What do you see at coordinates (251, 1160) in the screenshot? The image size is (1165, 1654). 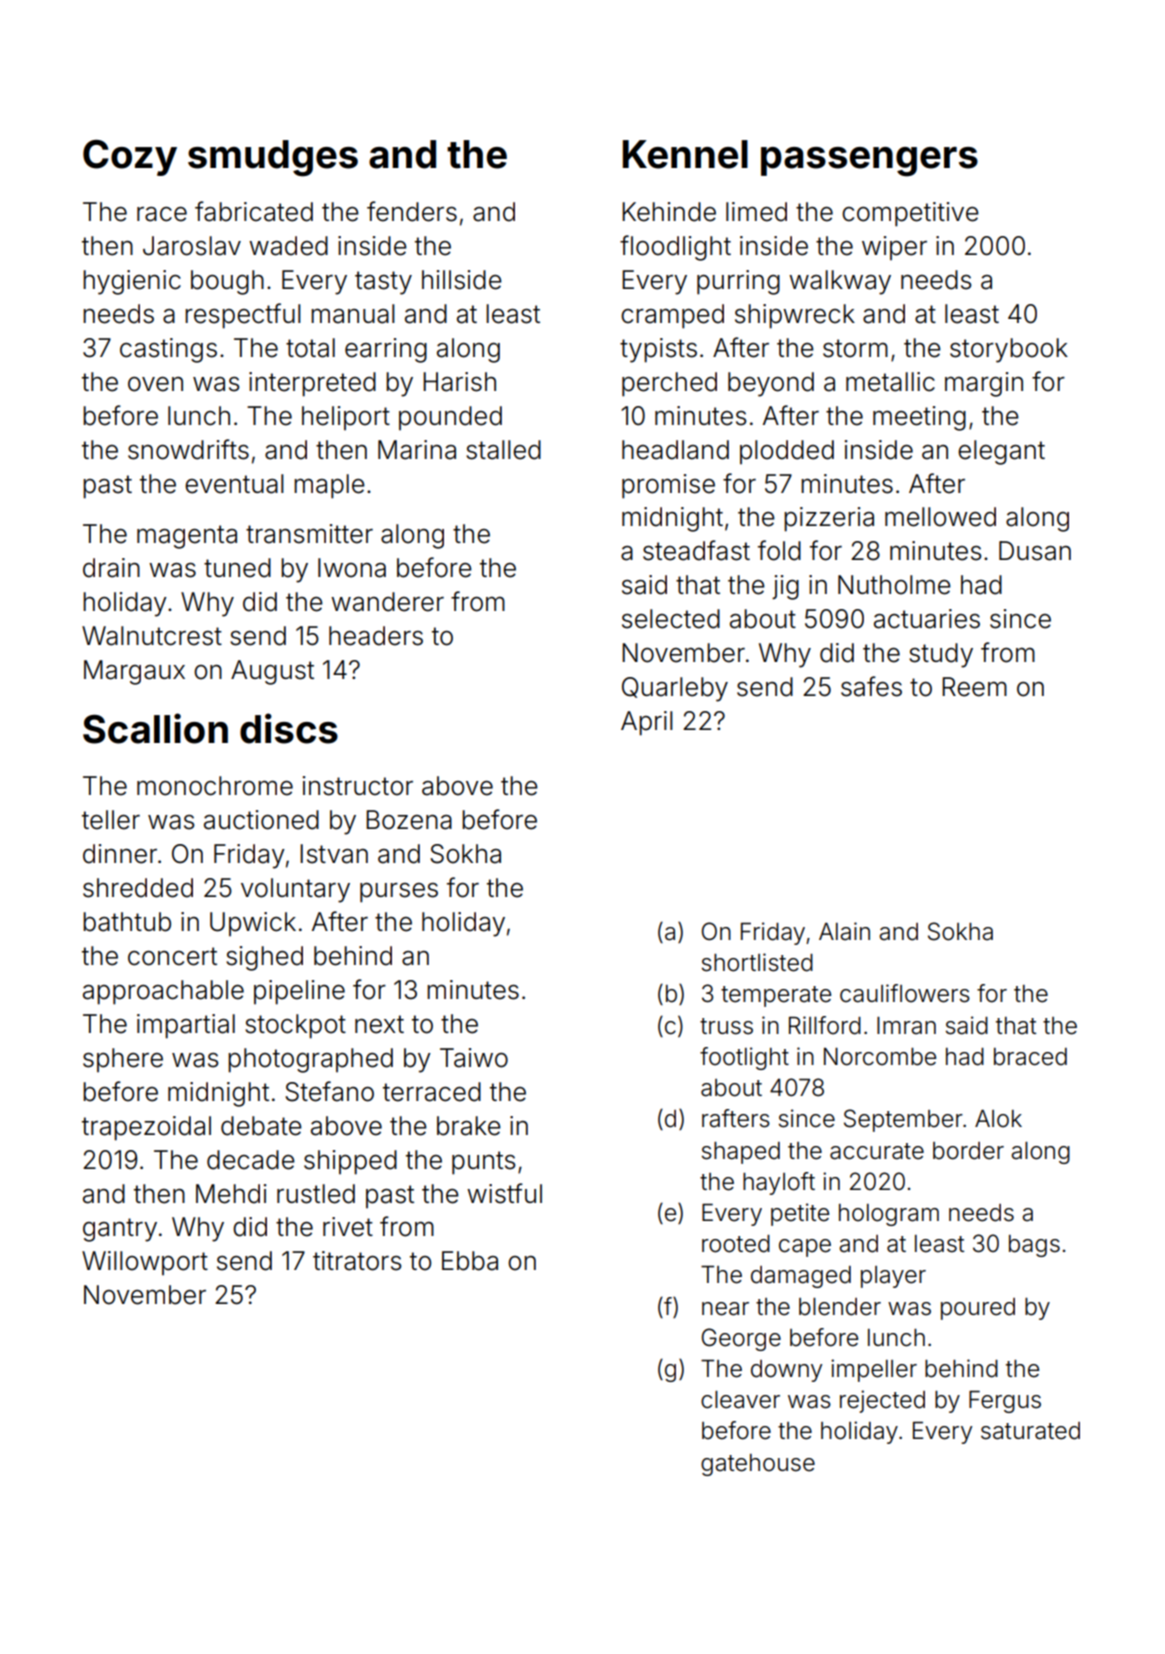 I see `decade` at bounding box center [251, 1160].
